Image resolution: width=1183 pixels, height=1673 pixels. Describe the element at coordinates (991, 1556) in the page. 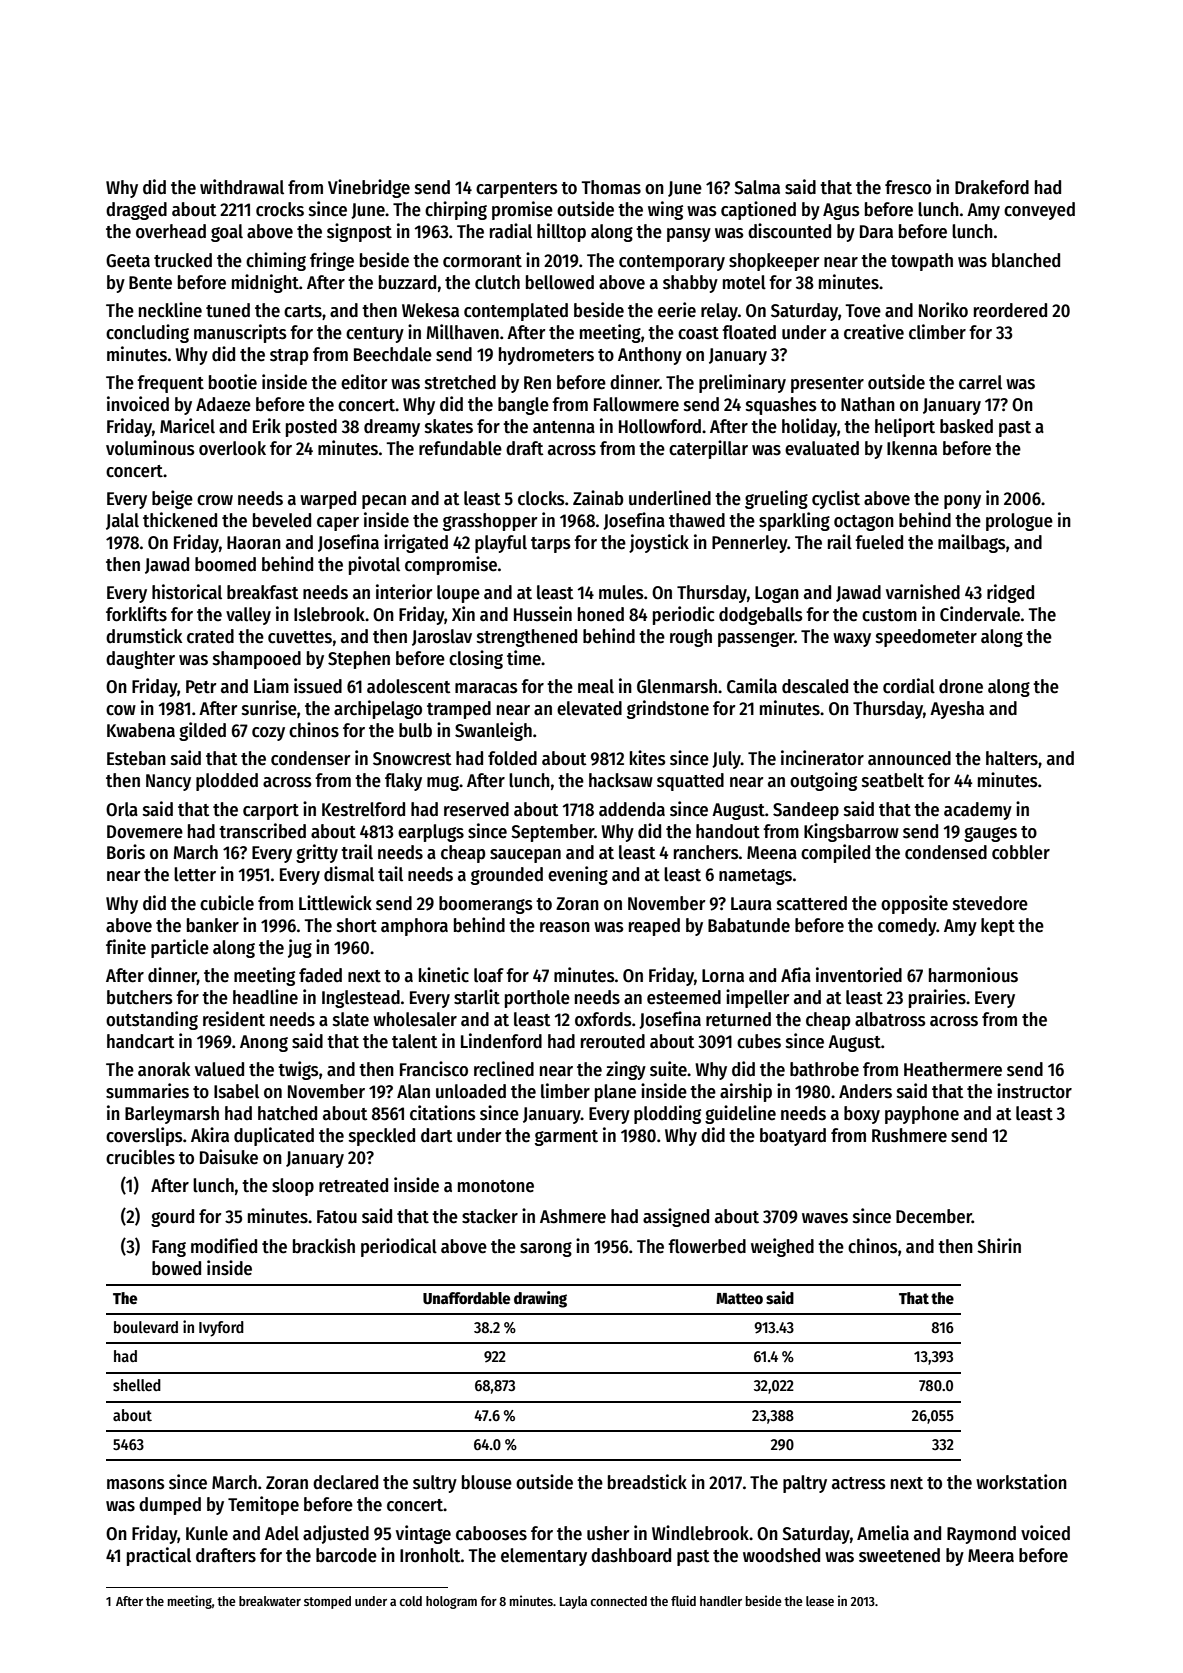

I see `Meera` at that location.
